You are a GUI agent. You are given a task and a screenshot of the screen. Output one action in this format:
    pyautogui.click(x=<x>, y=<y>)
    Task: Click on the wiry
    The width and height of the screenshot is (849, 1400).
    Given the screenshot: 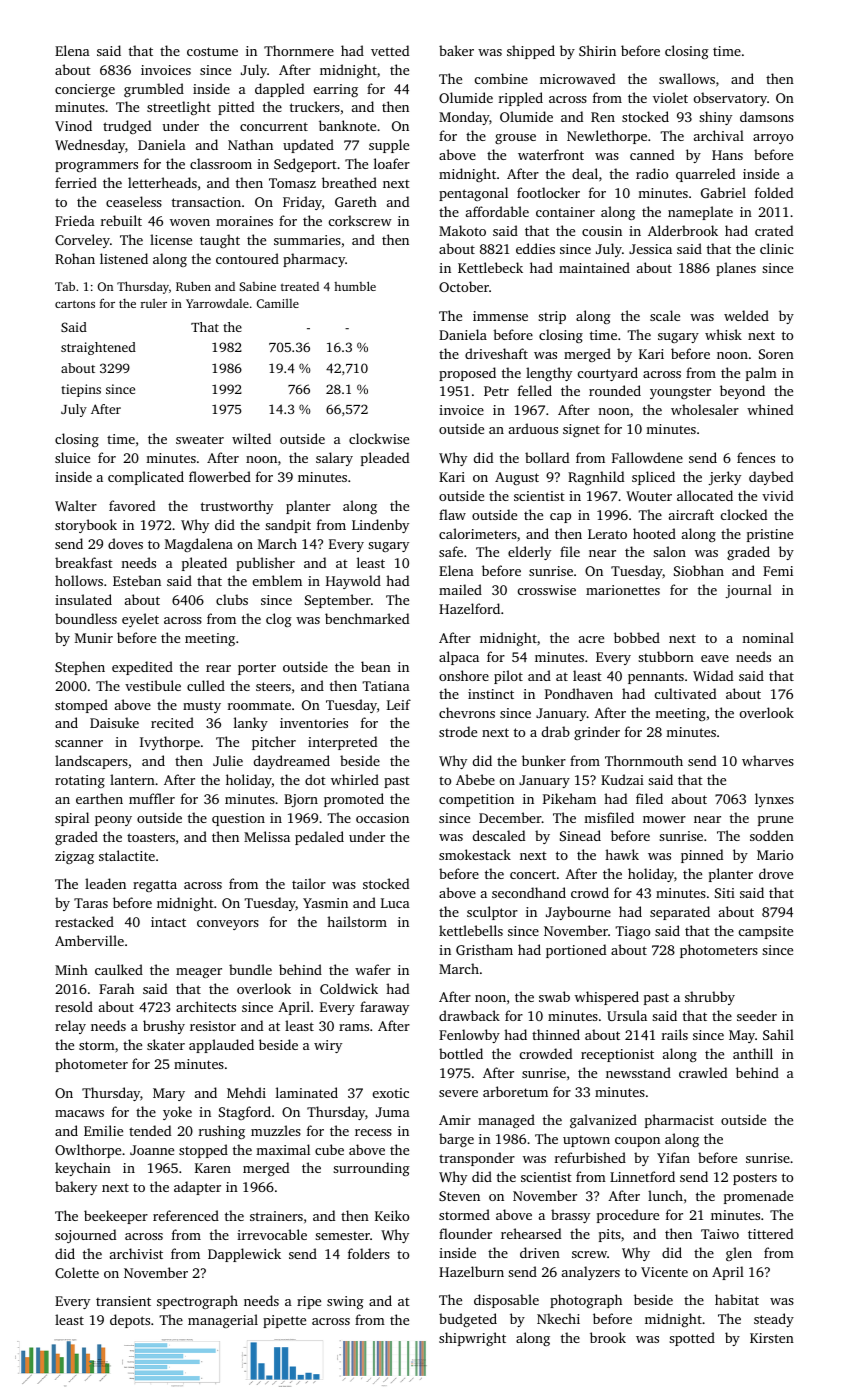 What is the action you would take?
    pyautogui.click(x=328, y=1046)
